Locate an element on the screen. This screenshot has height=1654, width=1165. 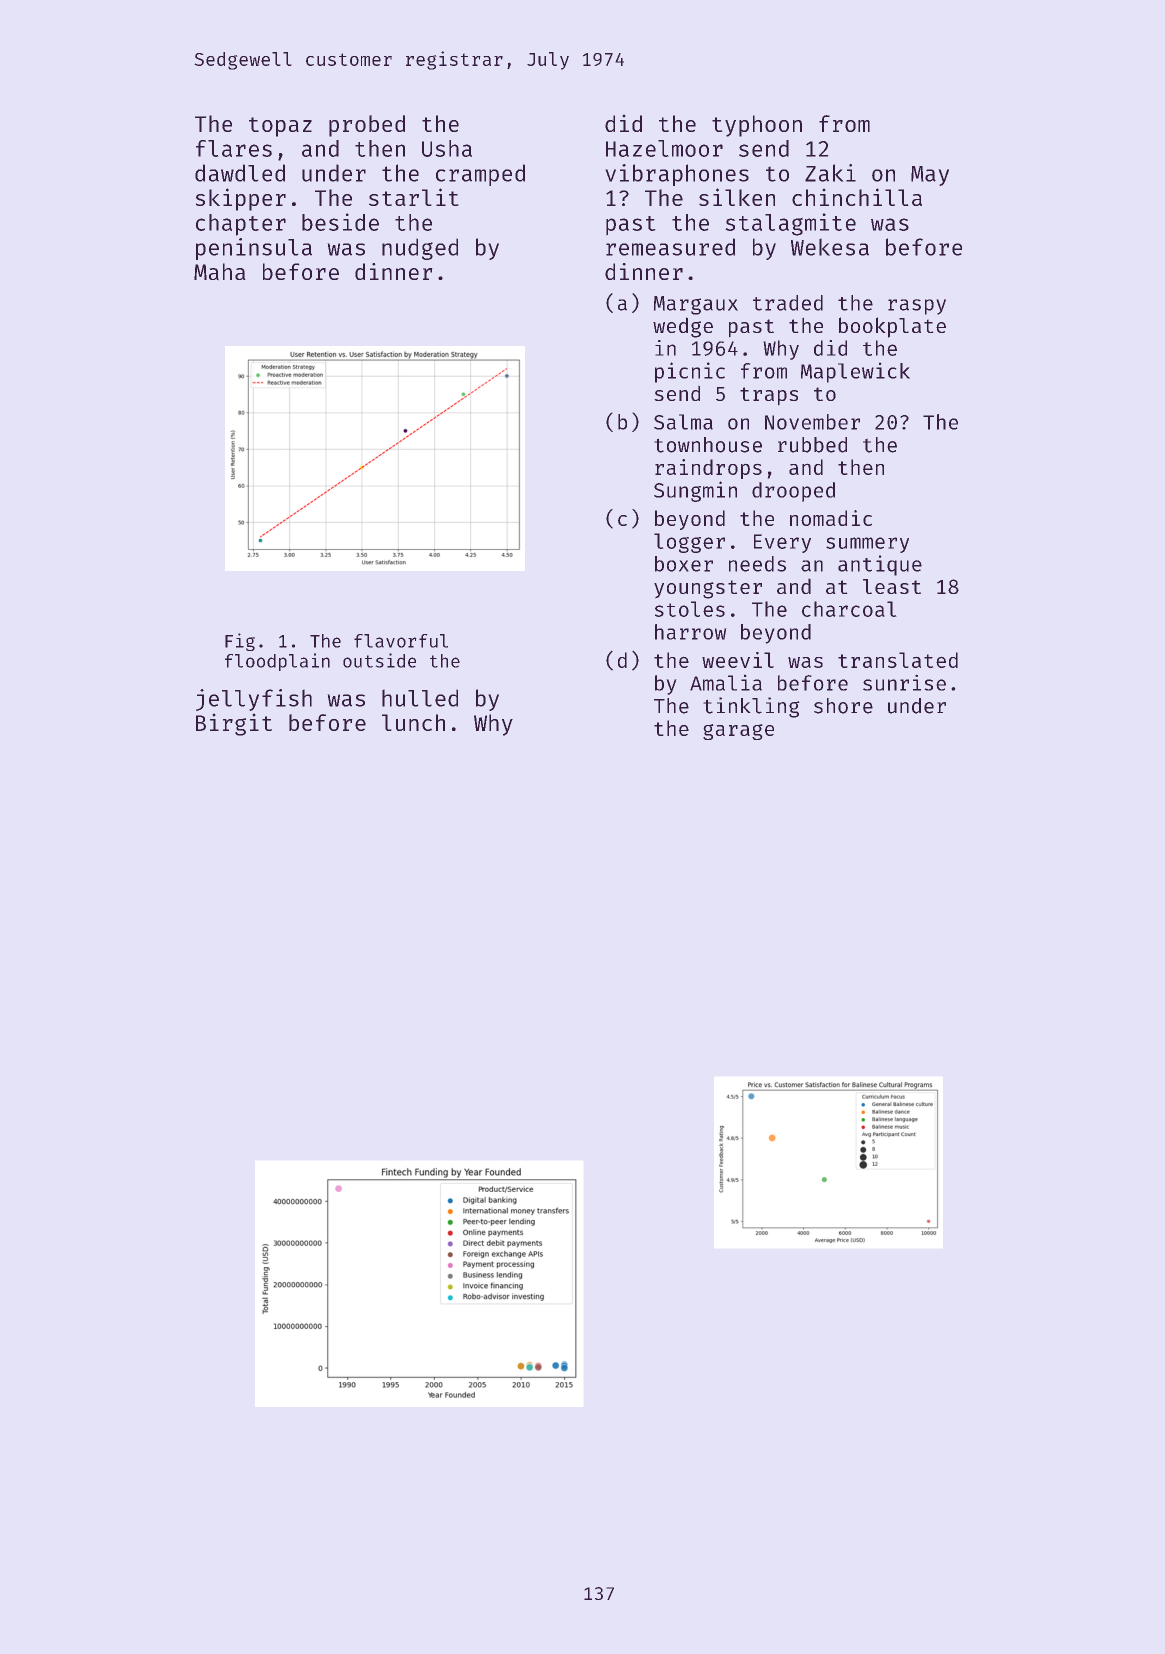
lunch is located at coordinates (413, 722).
